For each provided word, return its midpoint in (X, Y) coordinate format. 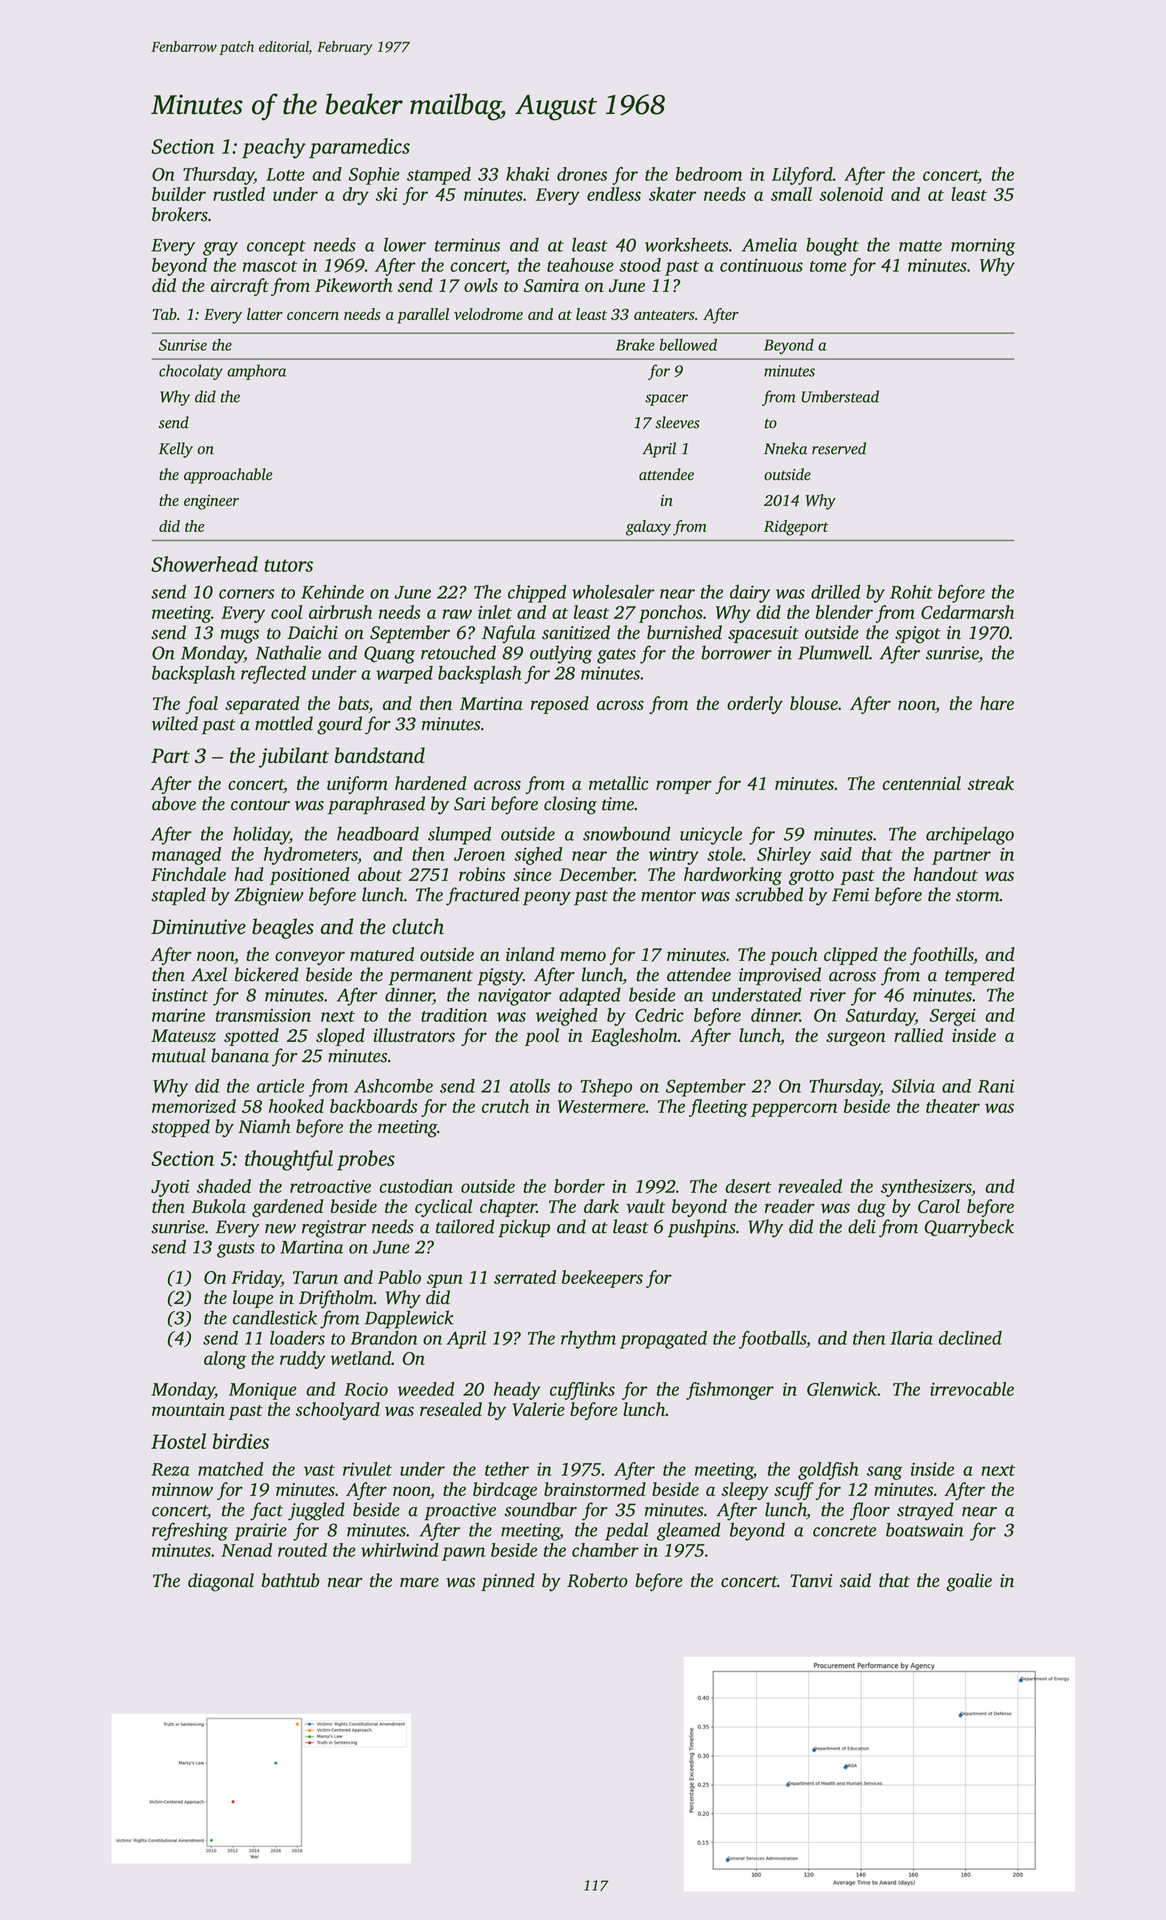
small (791, 194)
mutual (179, 1055)
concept (276, 248)
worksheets (687, 244)
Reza (170, 1469)
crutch (505, 1106)
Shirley (784, 856)
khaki (527, 174)
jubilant (294, 757)
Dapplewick (409, 1319)
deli (862, 1226)
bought (832, 246)
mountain (188, 1409)
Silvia (913, 1086)
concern (313, 316)
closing (570, 805)
